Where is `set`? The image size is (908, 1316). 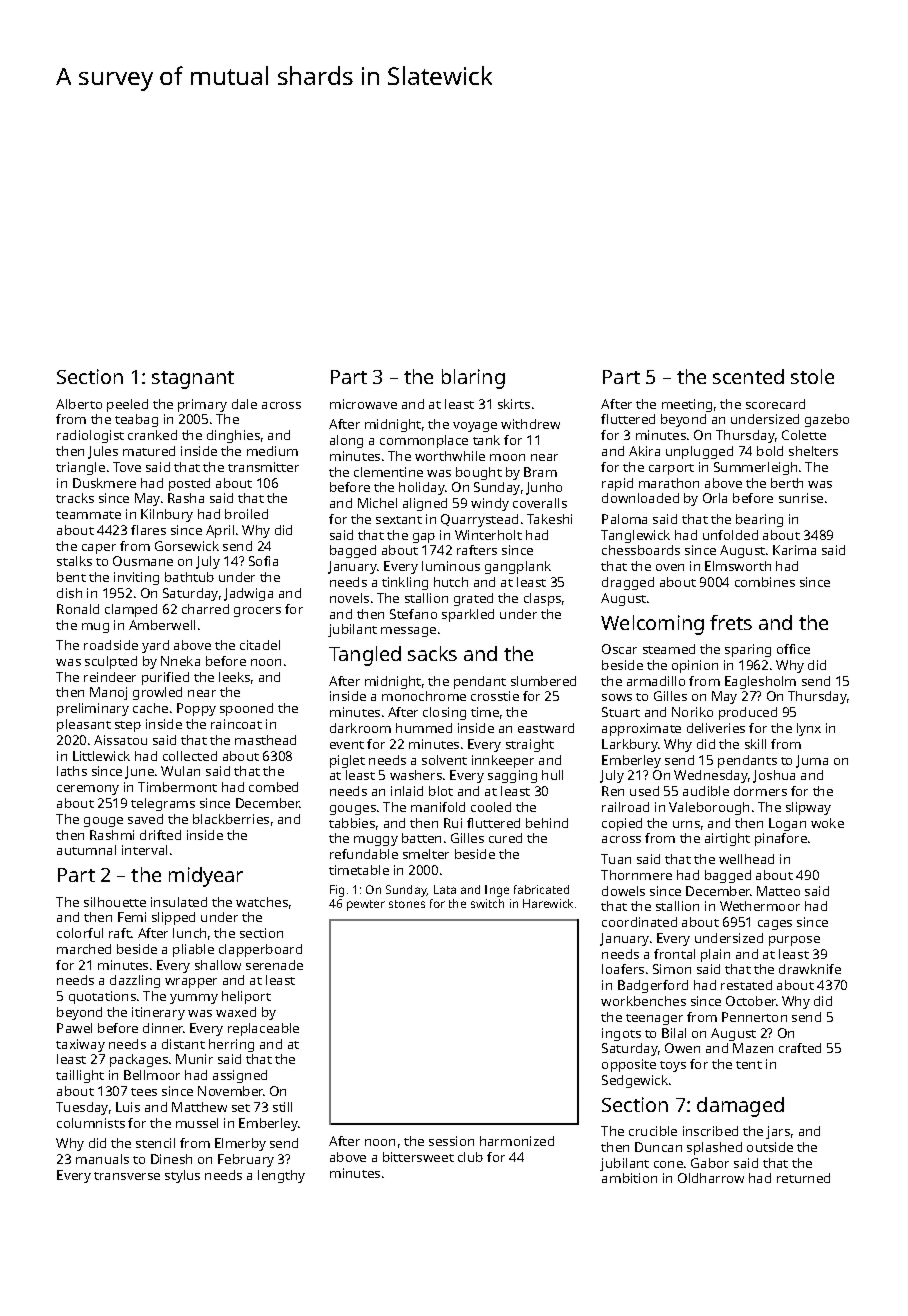
set is located at coordinates (241, 1108).
